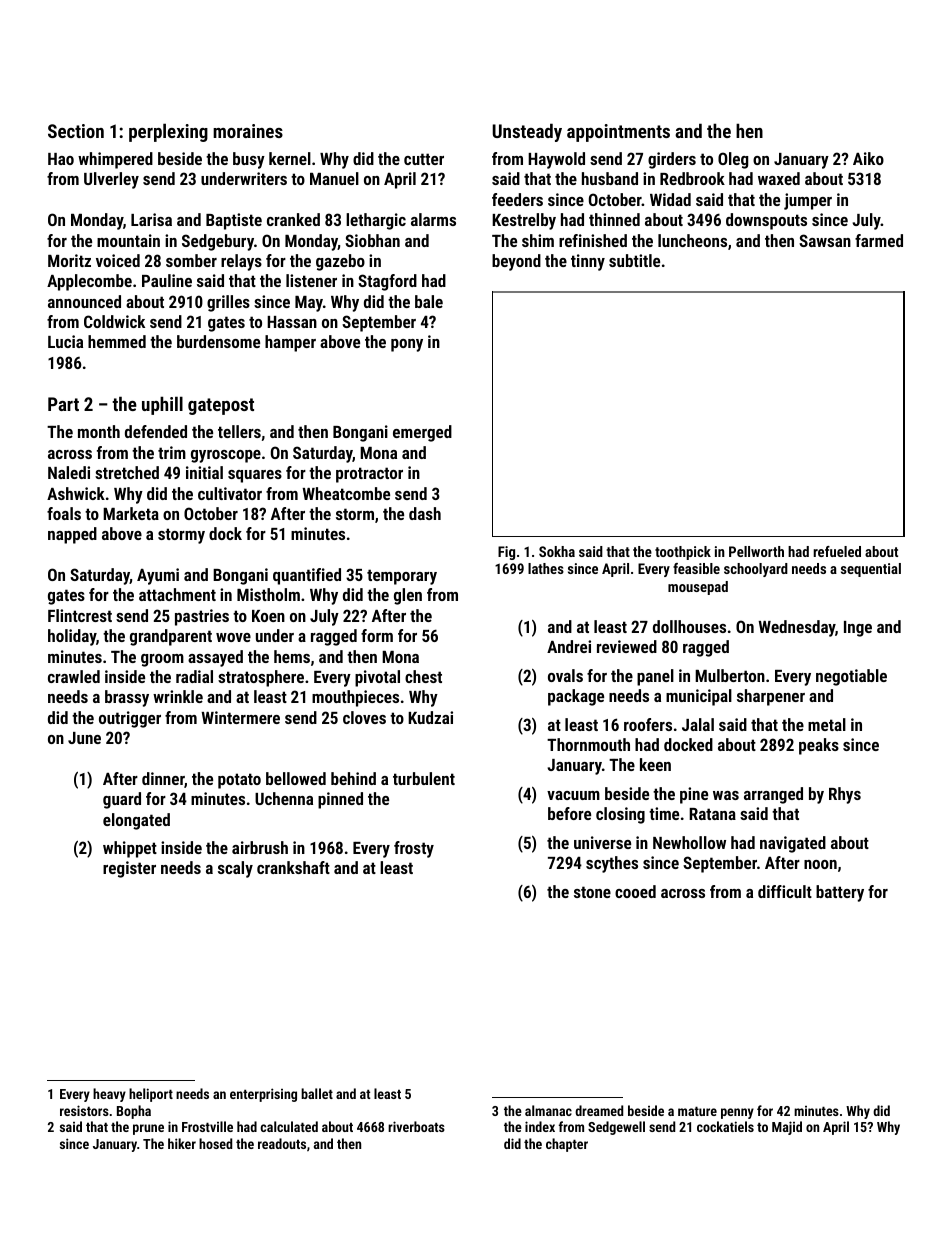 Image resolution: width=952 pixels, height=1233 pixels. What do you see at coordinates (655, 764) in the screenshot?
I see `keen` at bounding box center [655, 764].
